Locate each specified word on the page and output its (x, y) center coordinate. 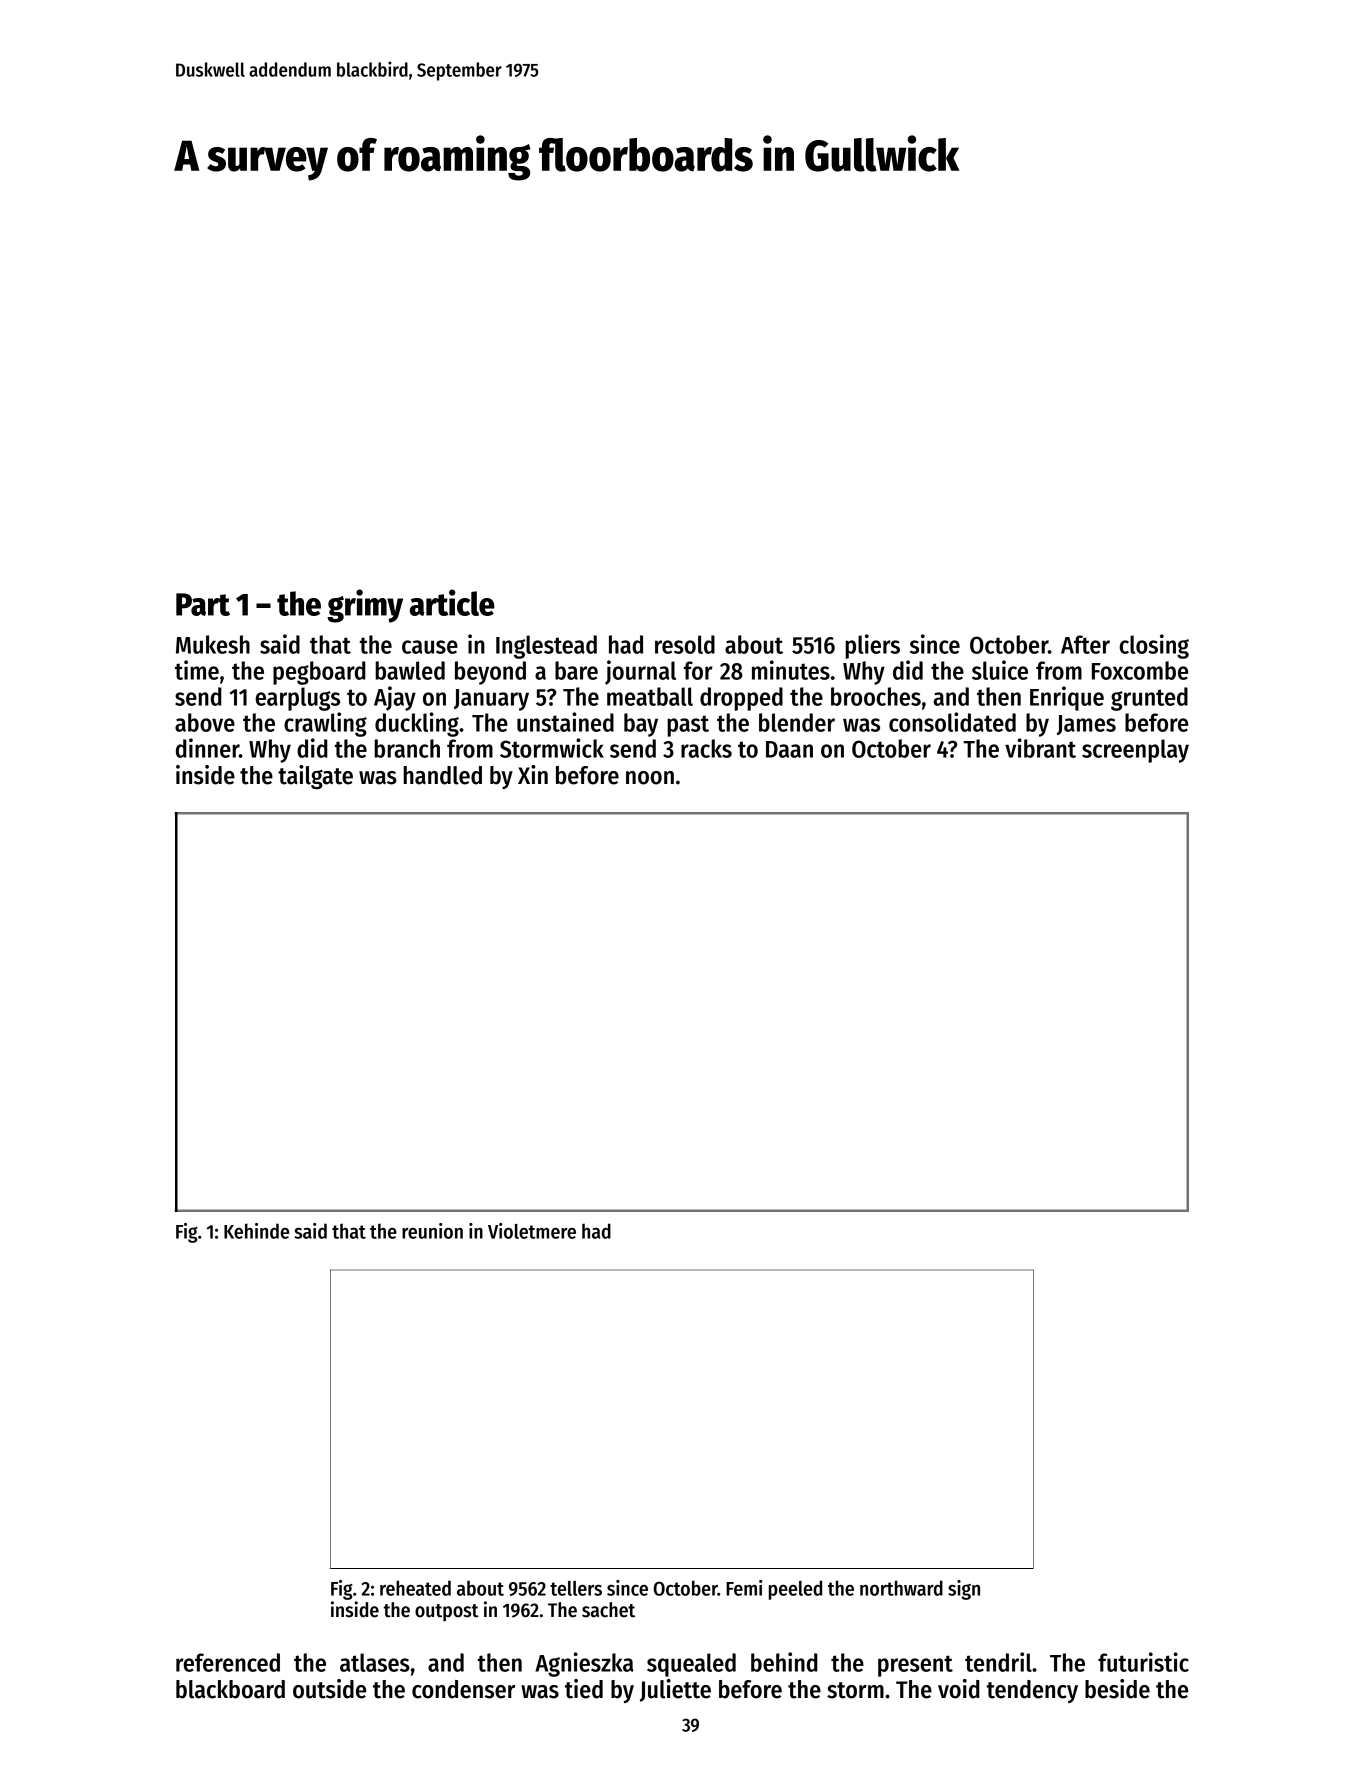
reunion (432, 1231)
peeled (795, 1590)
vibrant (1040, 748)
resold (685, 644)
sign (964, 1590)
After (1085, 644)
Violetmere (532, 1231)
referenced (228, 1662)
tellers (576, 1588)
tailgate (315, 777)
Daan (789, 749)
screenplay (1135, 751)
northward (901, 1588)
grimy (365, 606)
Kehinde (256, 1231)
